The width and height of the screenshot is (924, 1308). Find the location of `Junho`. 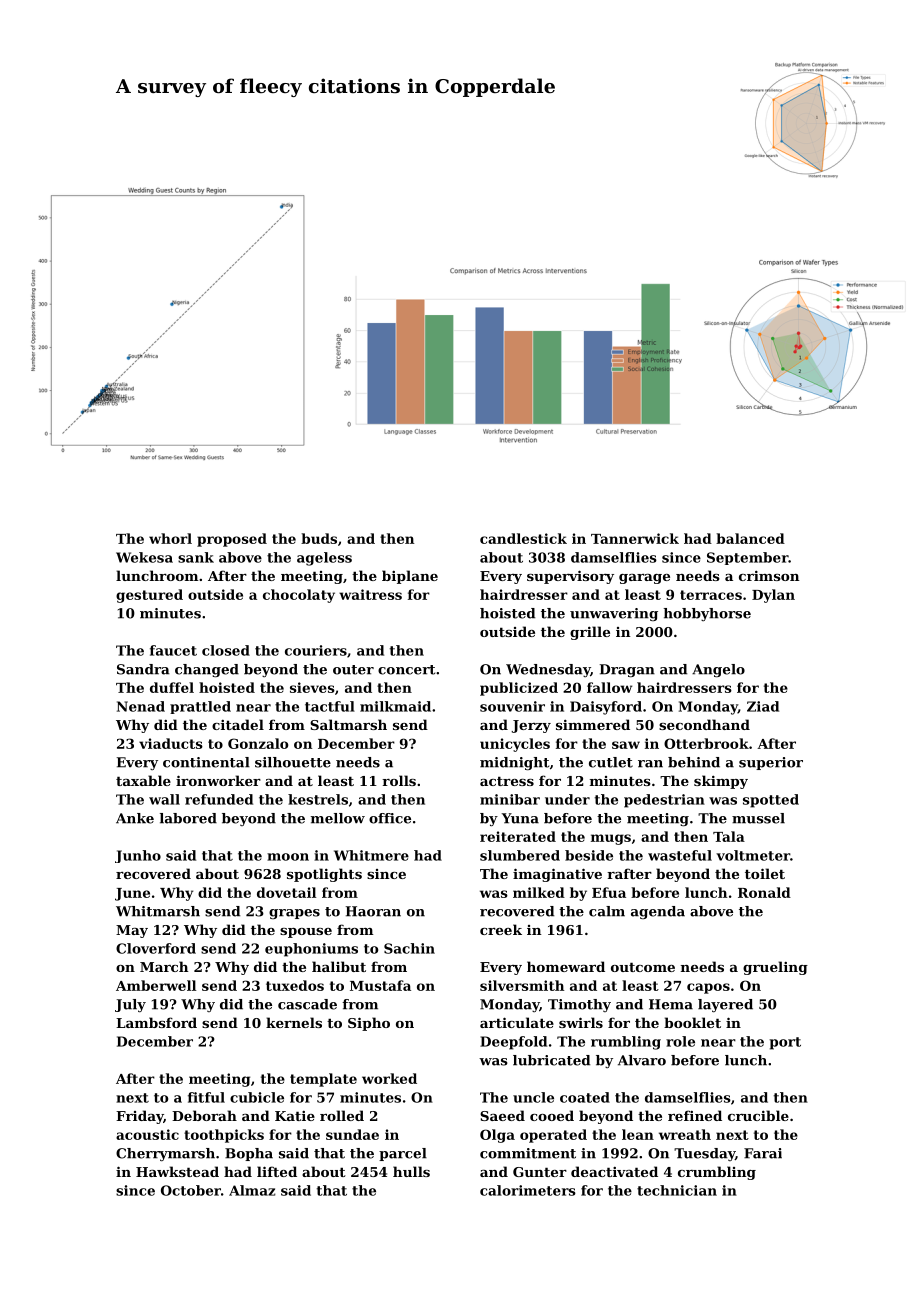

Junho is located at coordinates (138, 856).
